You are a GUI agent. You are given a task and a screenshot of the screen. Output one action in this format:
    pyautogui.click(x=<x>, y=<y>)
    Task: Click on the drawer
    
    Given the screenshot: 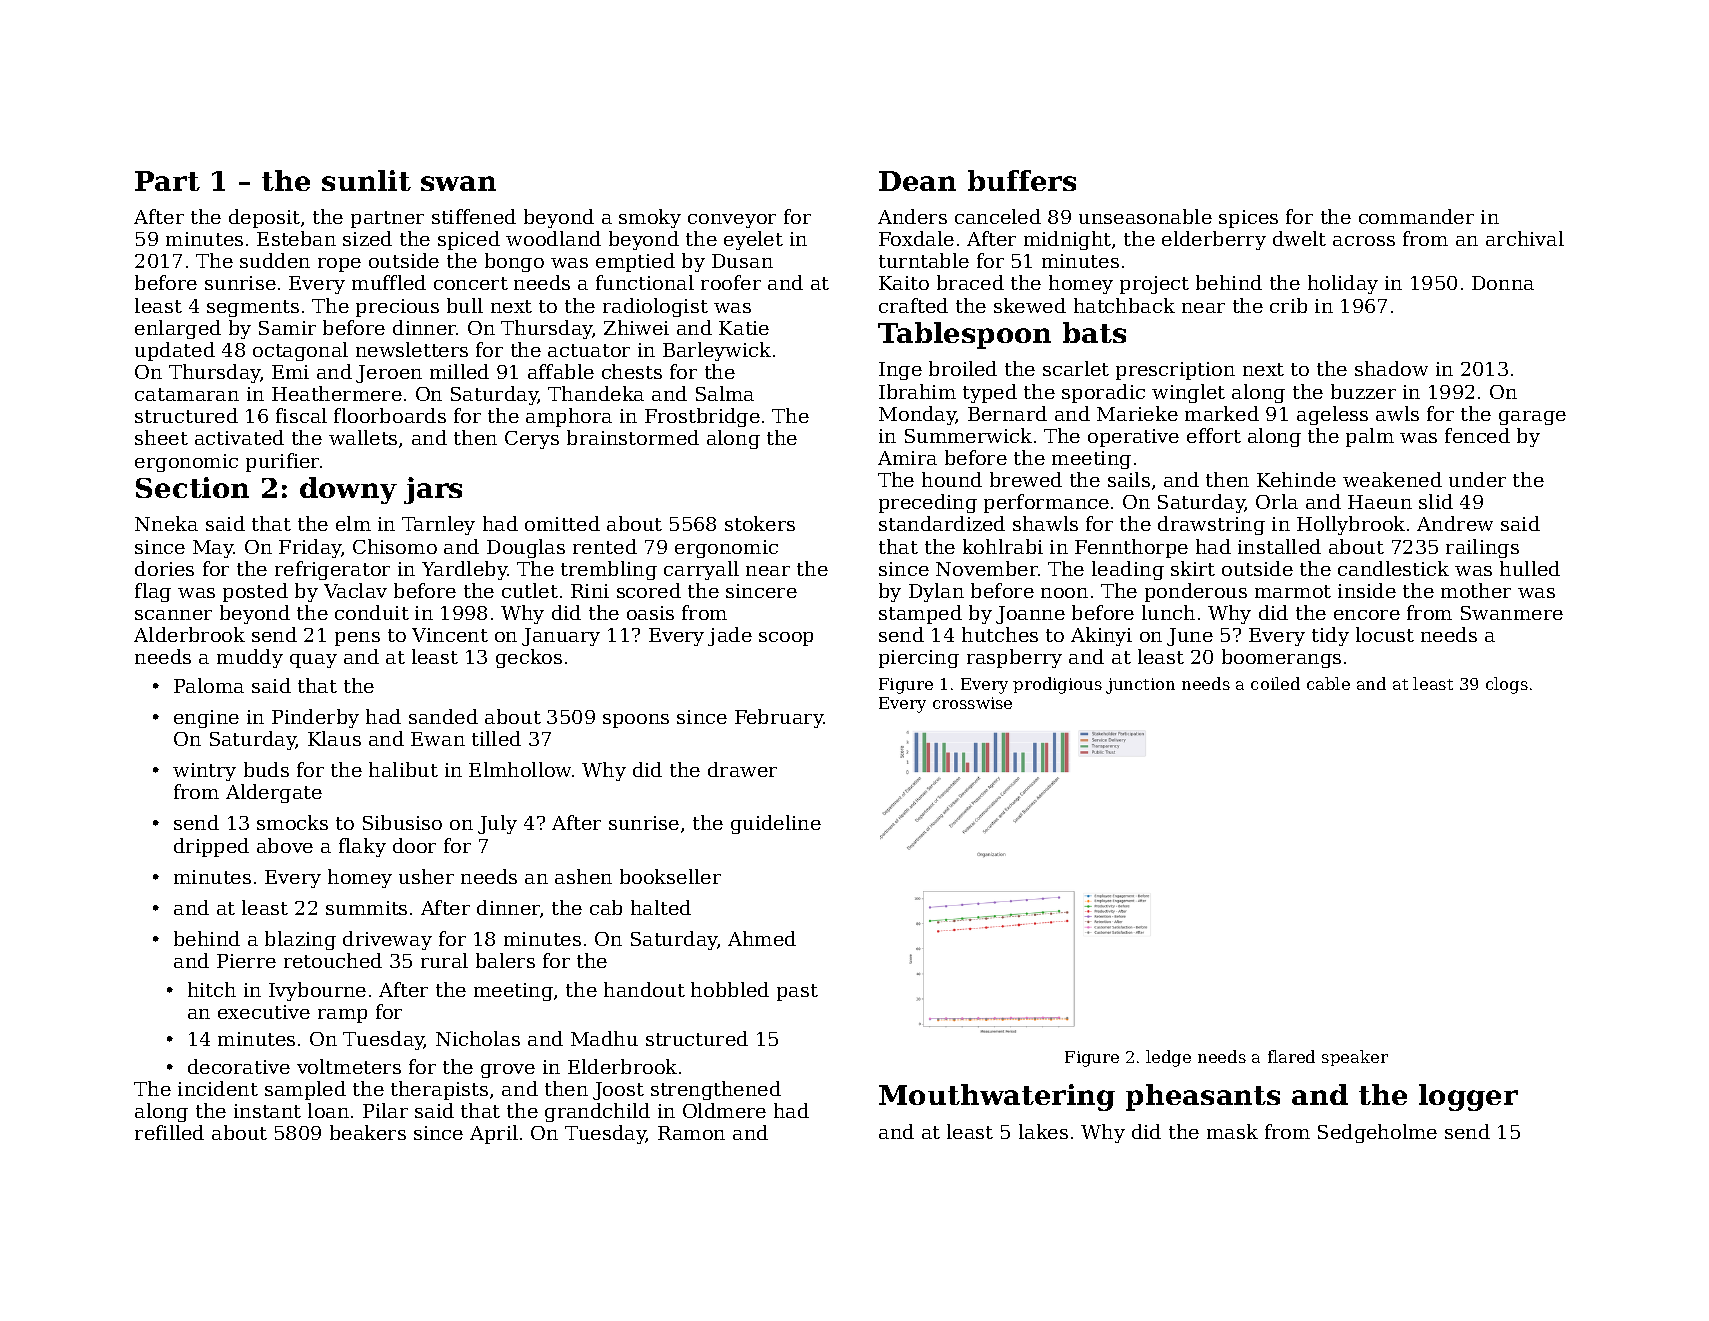 What is the action you would take?
    pyautogui.click(x=742, y=769)
